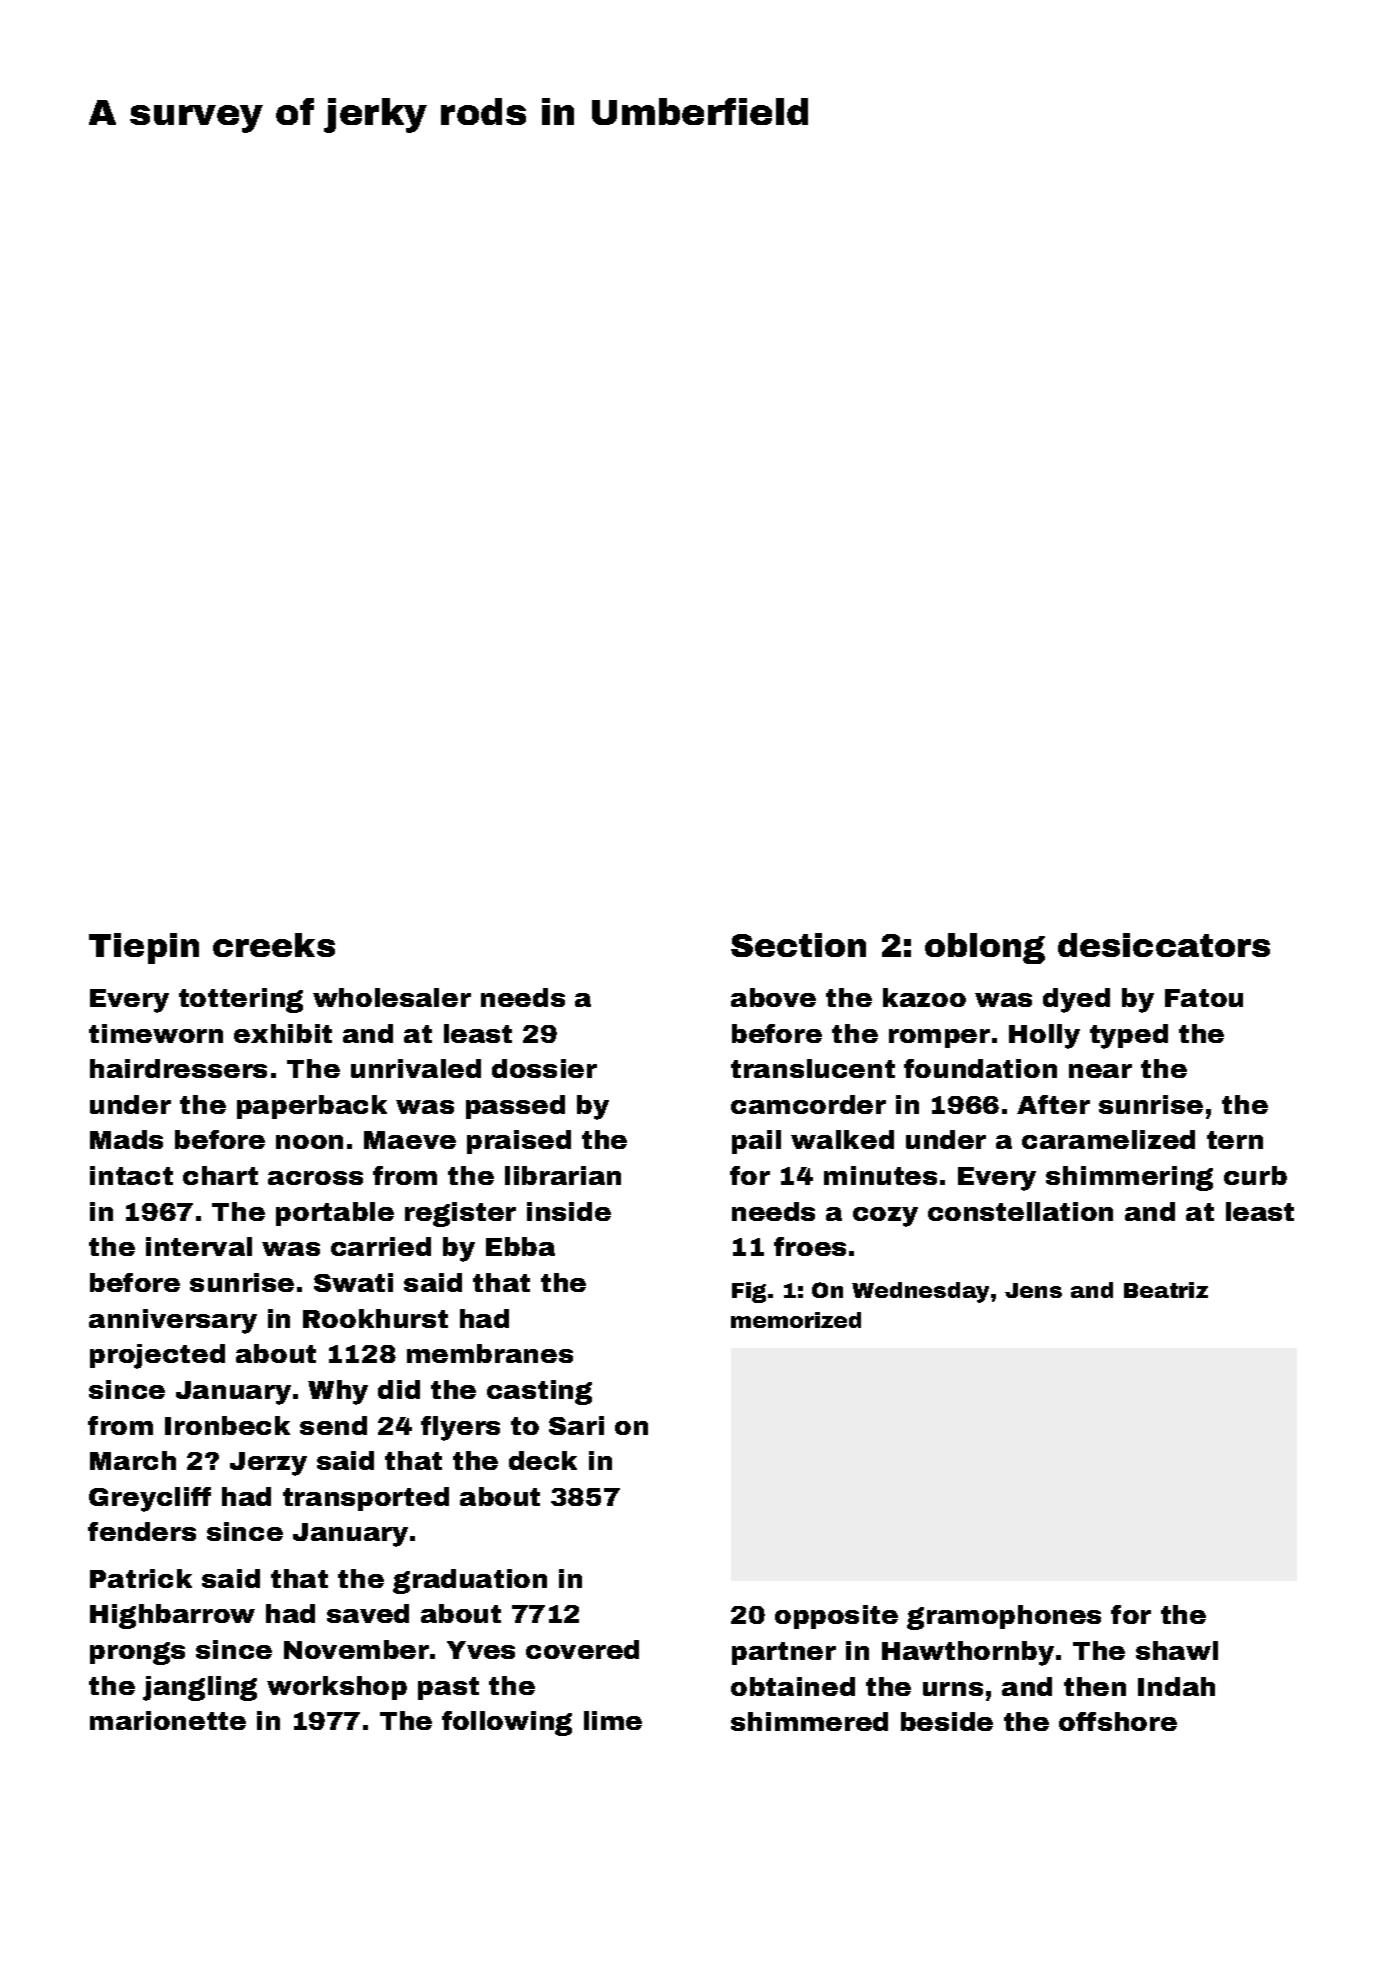 Image resolution: width=1386 pixels, height=1969 pixels. What do you see at coordinates (199, 1246) in the screenshot?
I see `interval` at bounding box center [199, 1246].
